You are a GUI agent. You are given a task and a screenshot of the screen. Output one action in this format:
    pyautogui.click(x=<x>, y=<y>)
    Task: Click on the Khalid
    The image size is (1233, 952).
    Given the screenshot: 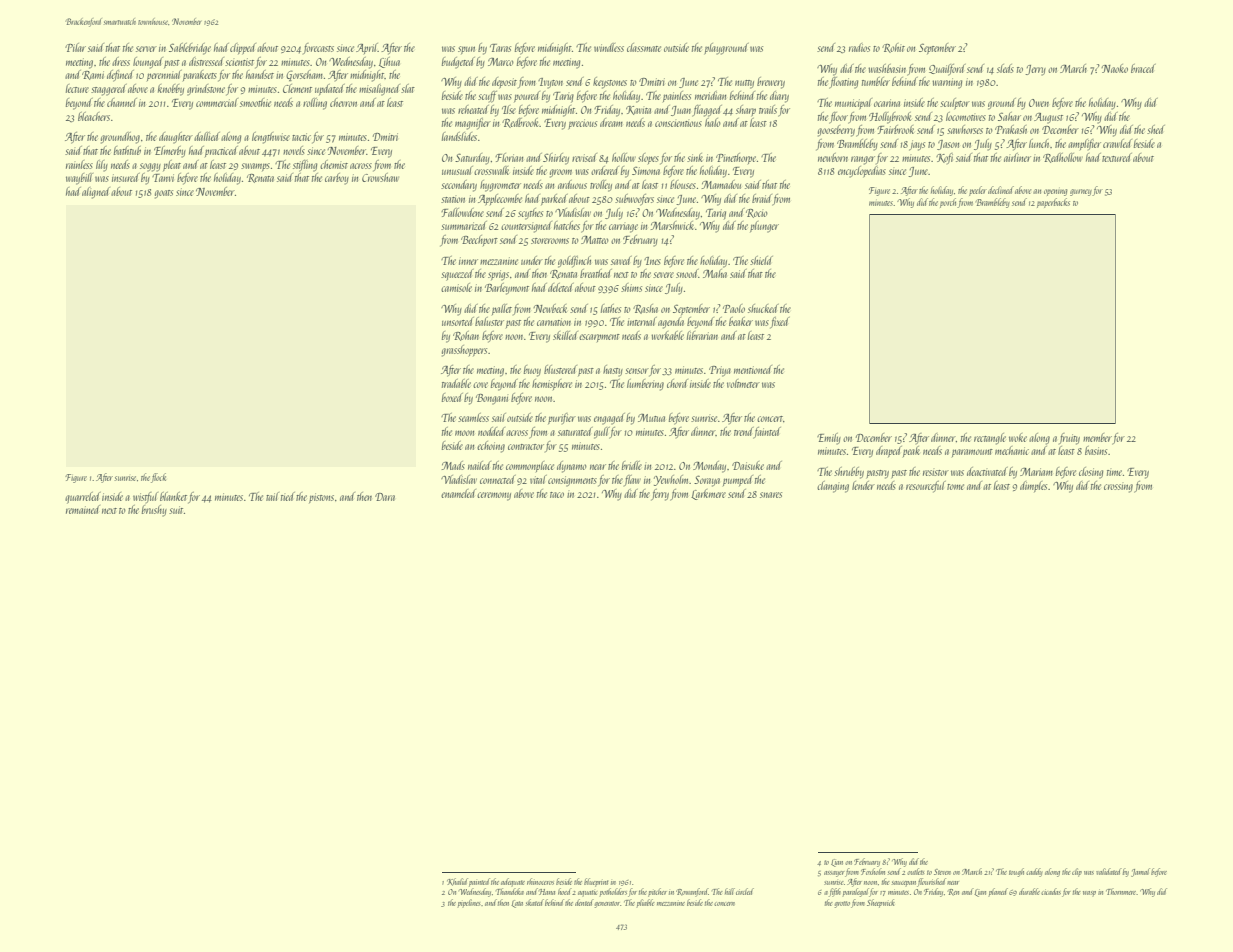 What is the action you would take?
    pyautogui.click(x=457, y=882)
